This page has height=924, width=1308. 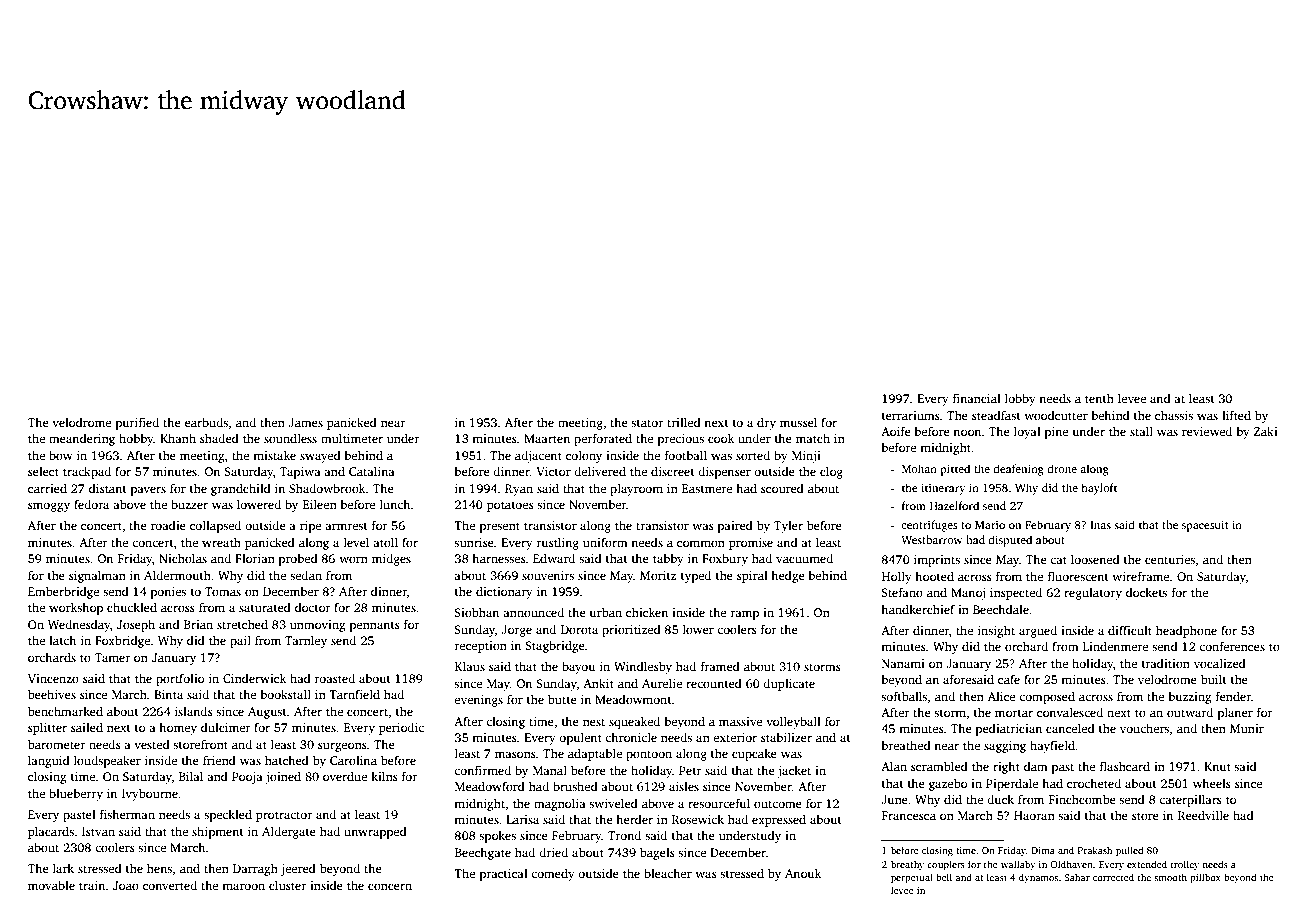 I want to click on drone, so click(x=1062, y=468).
